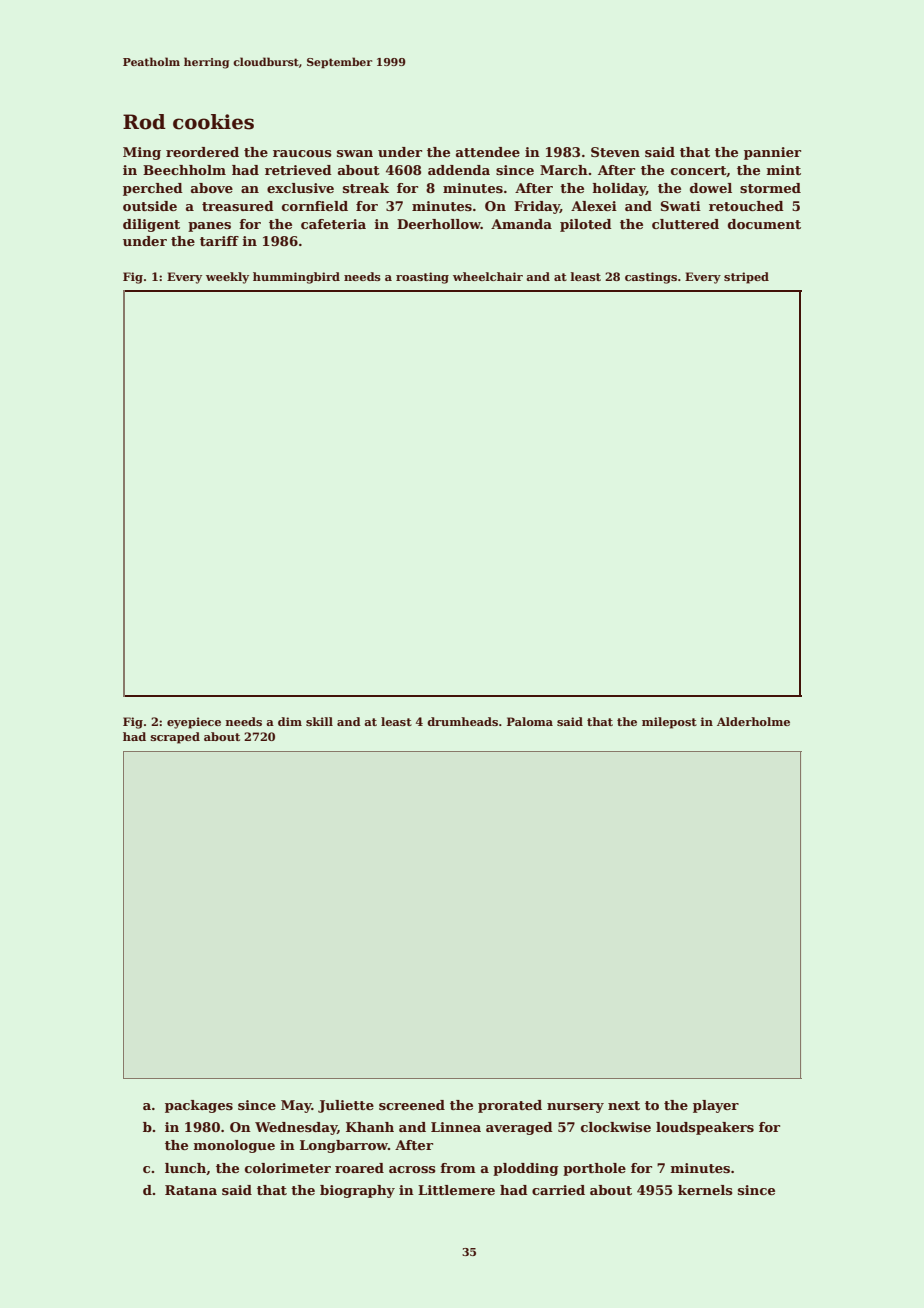  What do you see at coordinates (521, 224) in the screenshot?
I see `Amanda` at bounding box center [521, 224].
